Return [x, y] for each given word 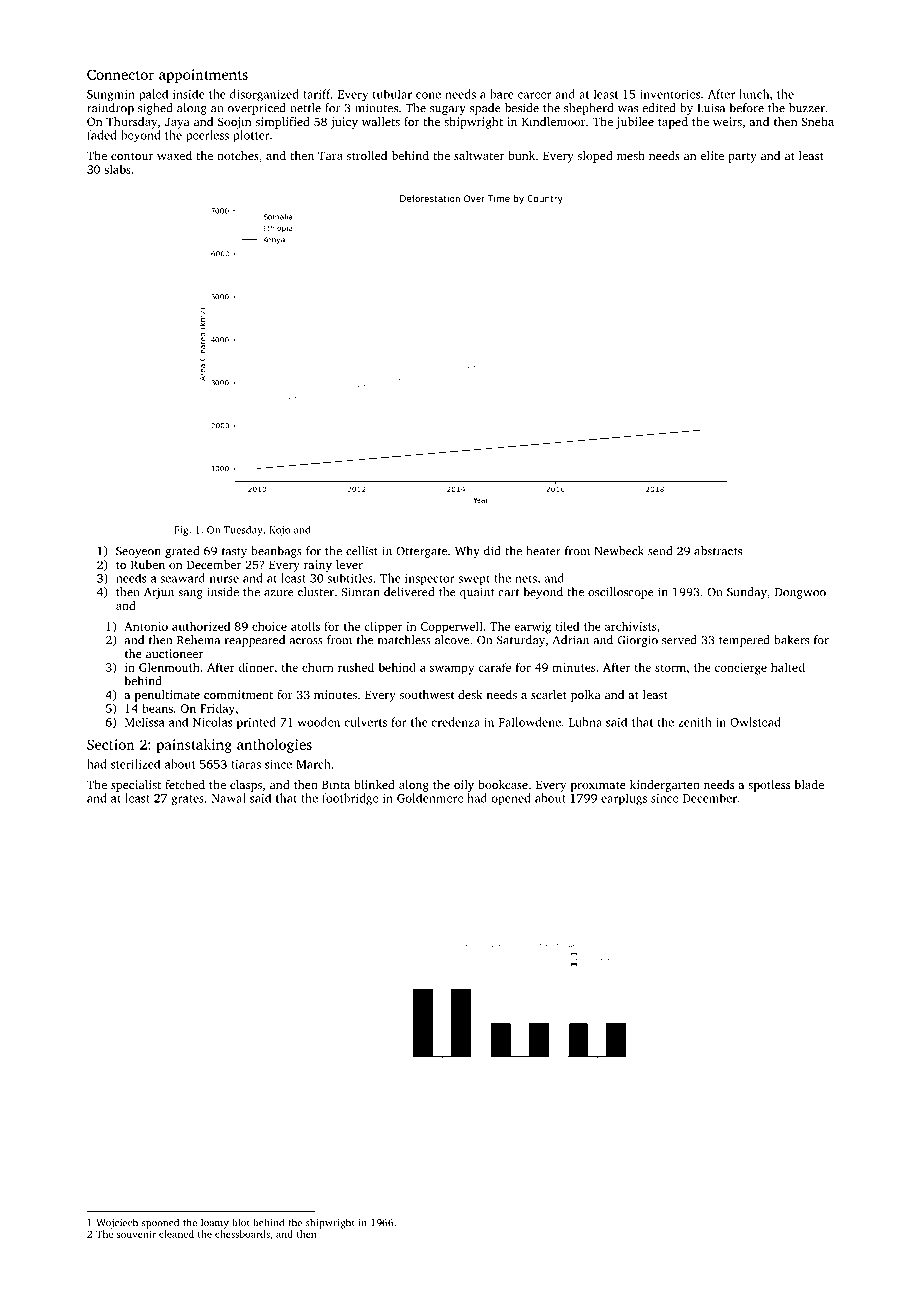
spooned [160, 1223]
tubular [392, 94]
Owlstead [755, 722]
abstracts [718, 551]
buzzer [807, 108]
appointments [203, 76]
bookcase [503, 784]
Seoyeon [138, 552]
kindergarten [665, 786]
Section [110, 744]
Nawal [229, 798]
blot [241, 1222]
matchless [404, 640]
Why [467, 552]
